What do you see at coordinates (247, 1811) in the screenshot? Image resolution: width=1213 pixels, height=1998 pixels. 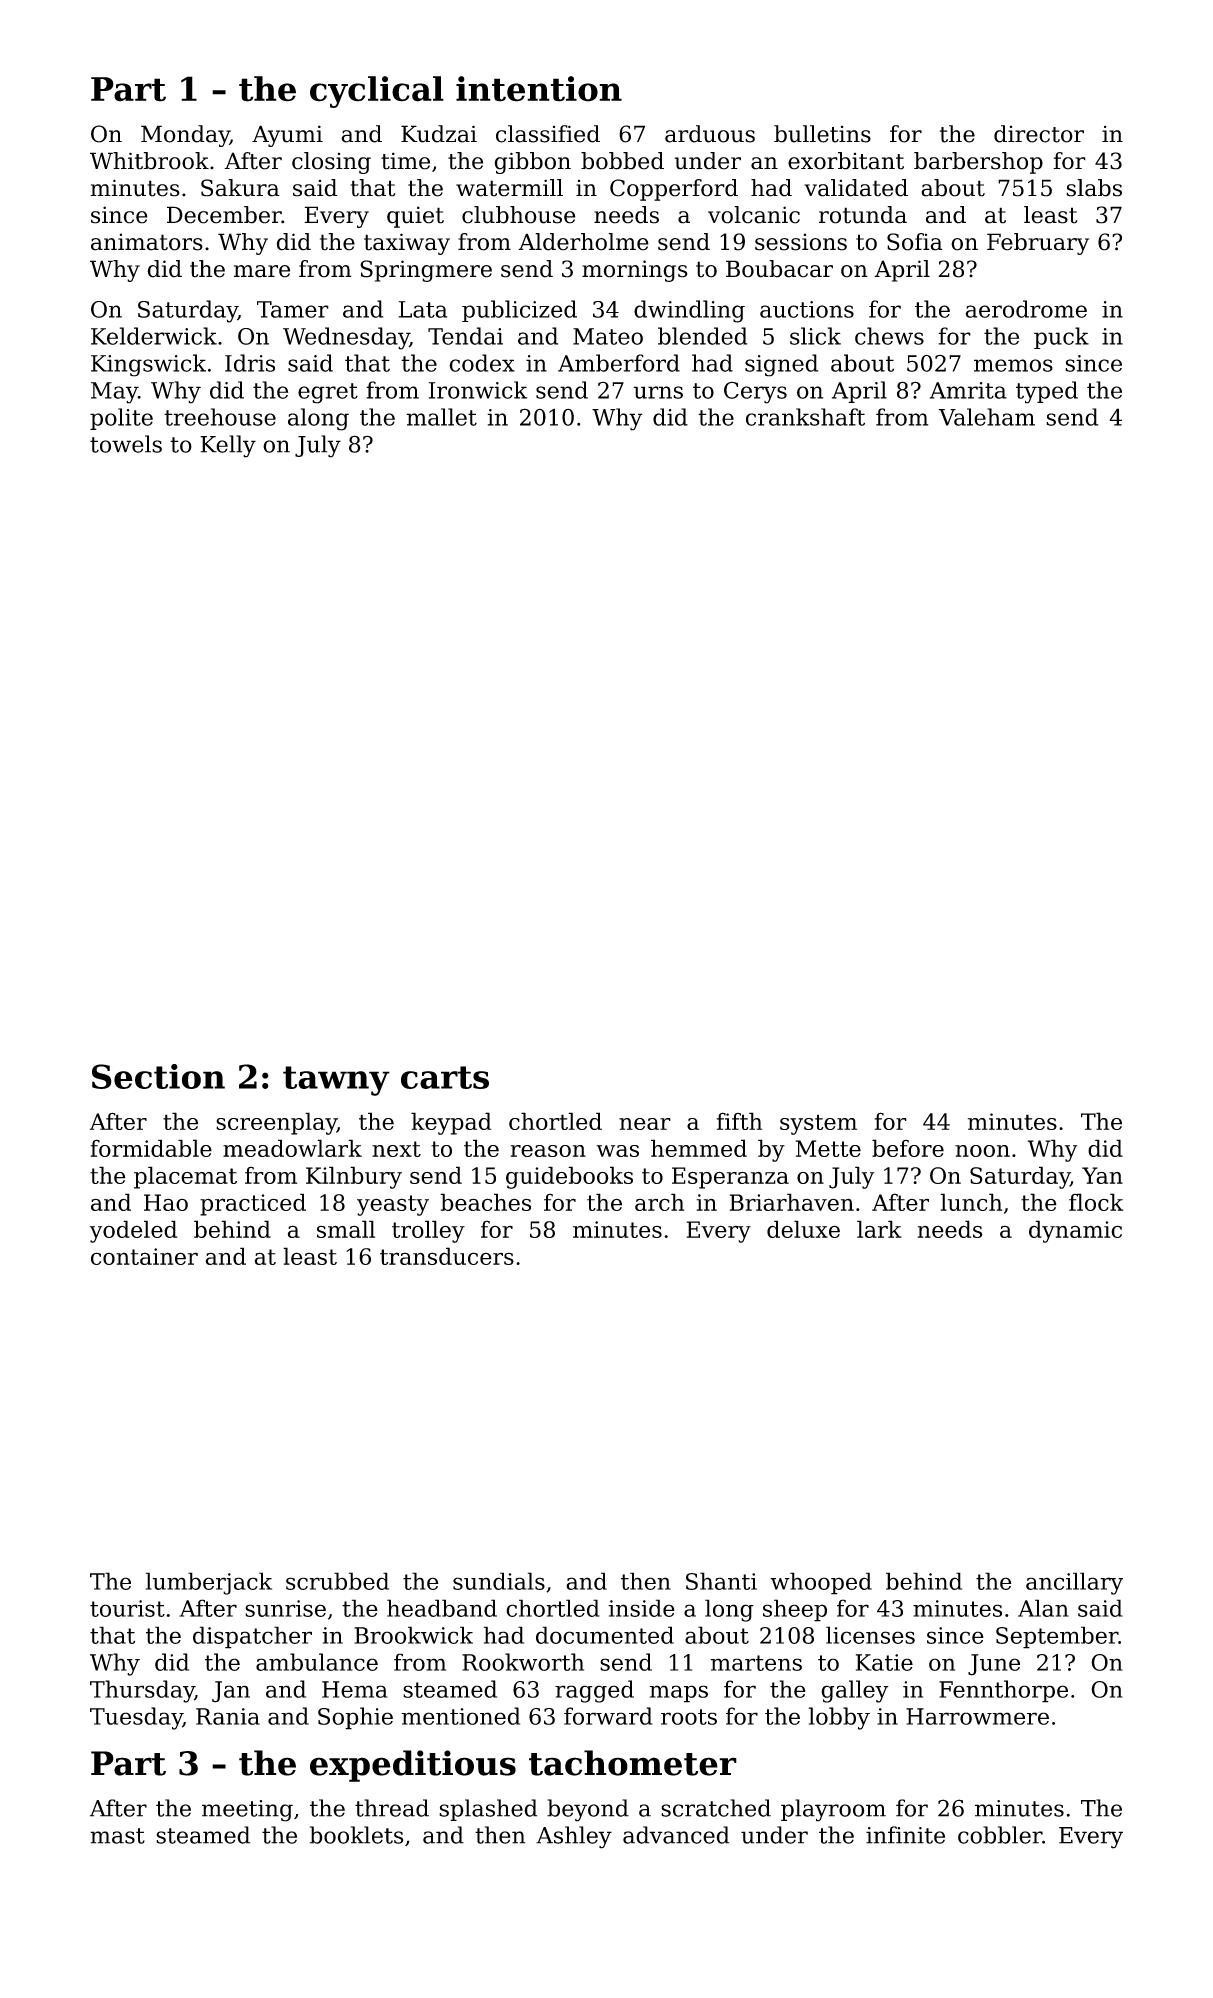 I see `meeting` at bounding box center [247, 1811].
